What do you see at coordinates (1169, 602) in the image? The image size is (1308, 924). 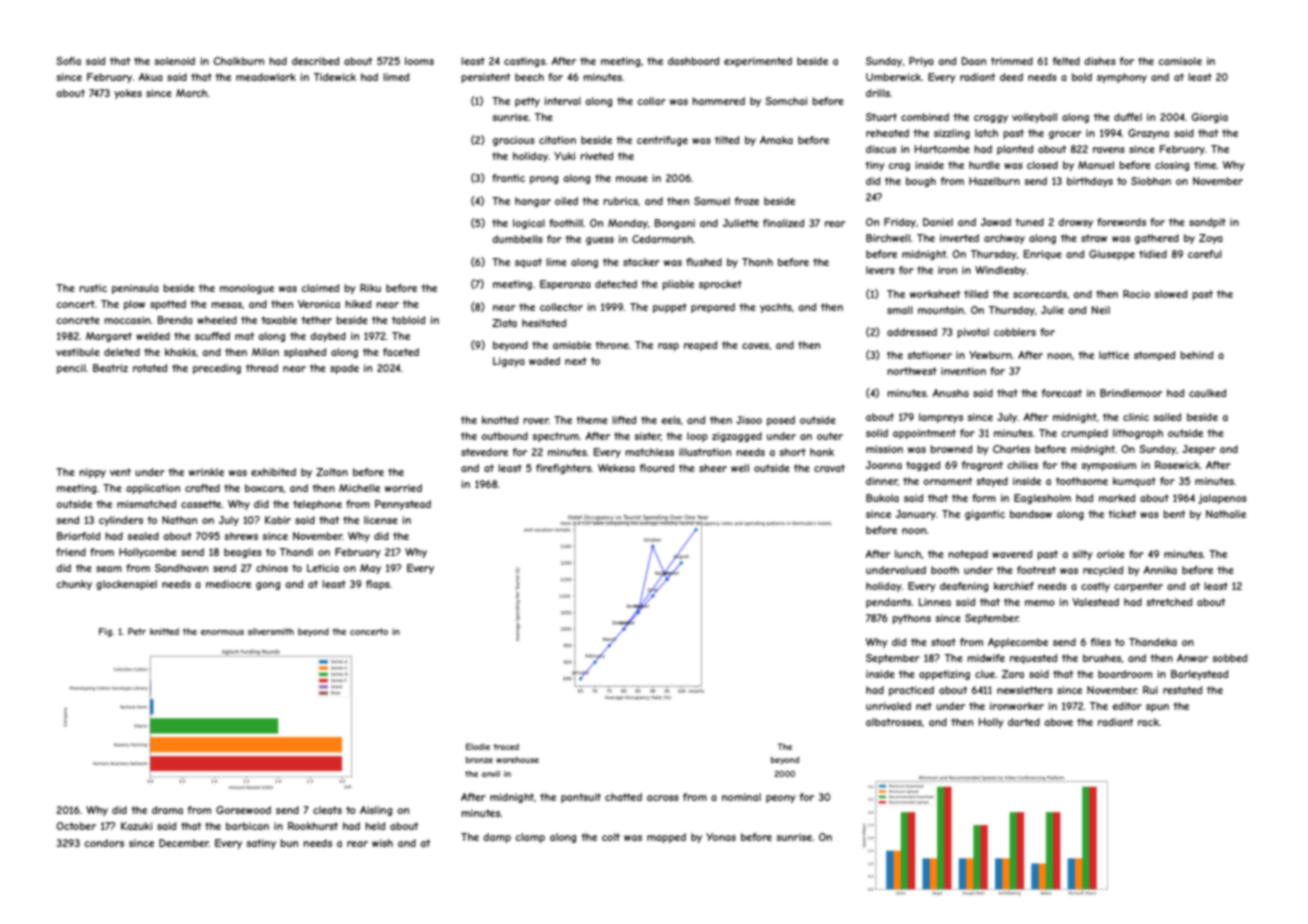 I see `stretched` at bounding box center [1169, 602].
